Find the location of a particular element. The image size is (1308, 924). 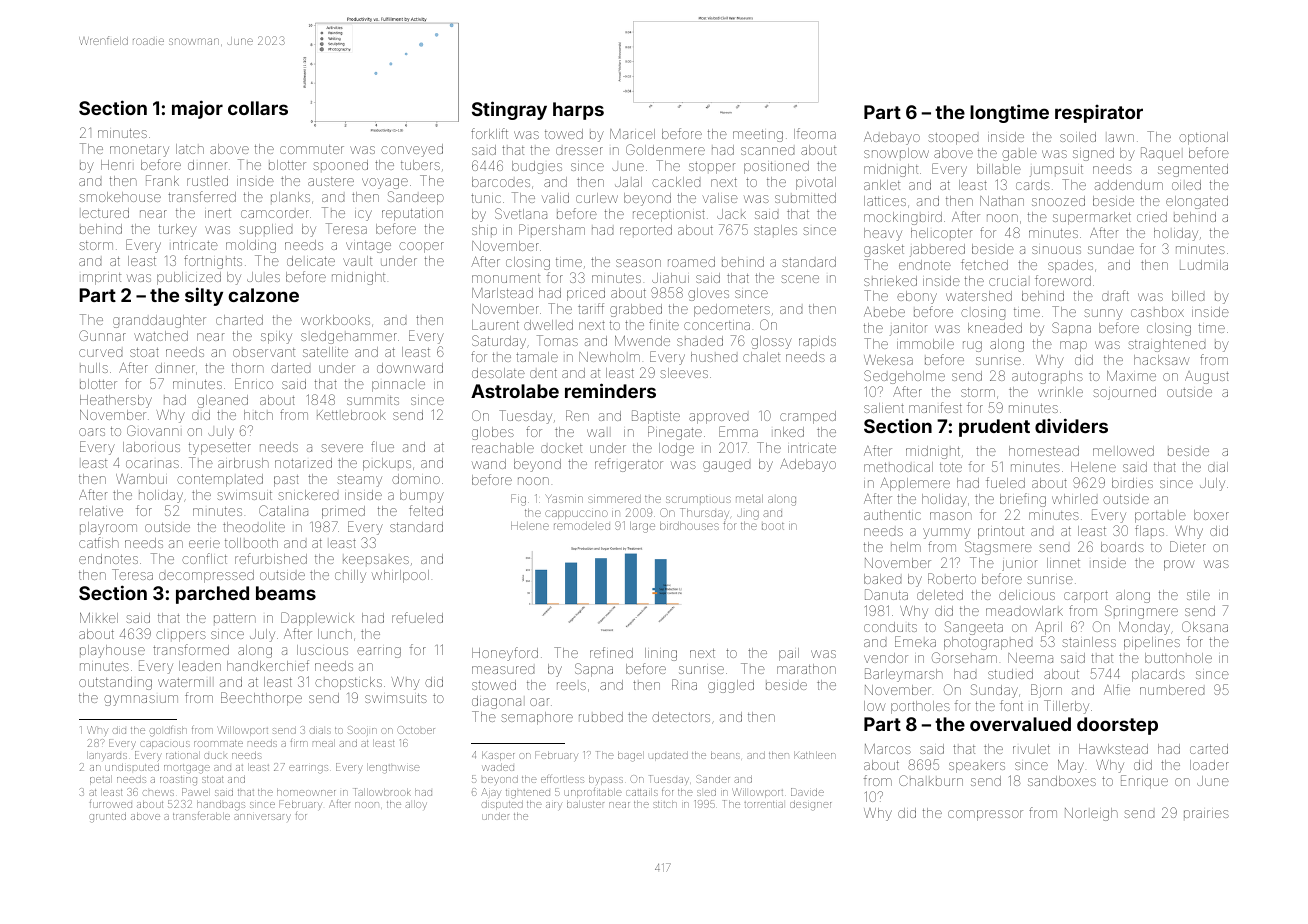

harps is located at coordinates (578, 111).
